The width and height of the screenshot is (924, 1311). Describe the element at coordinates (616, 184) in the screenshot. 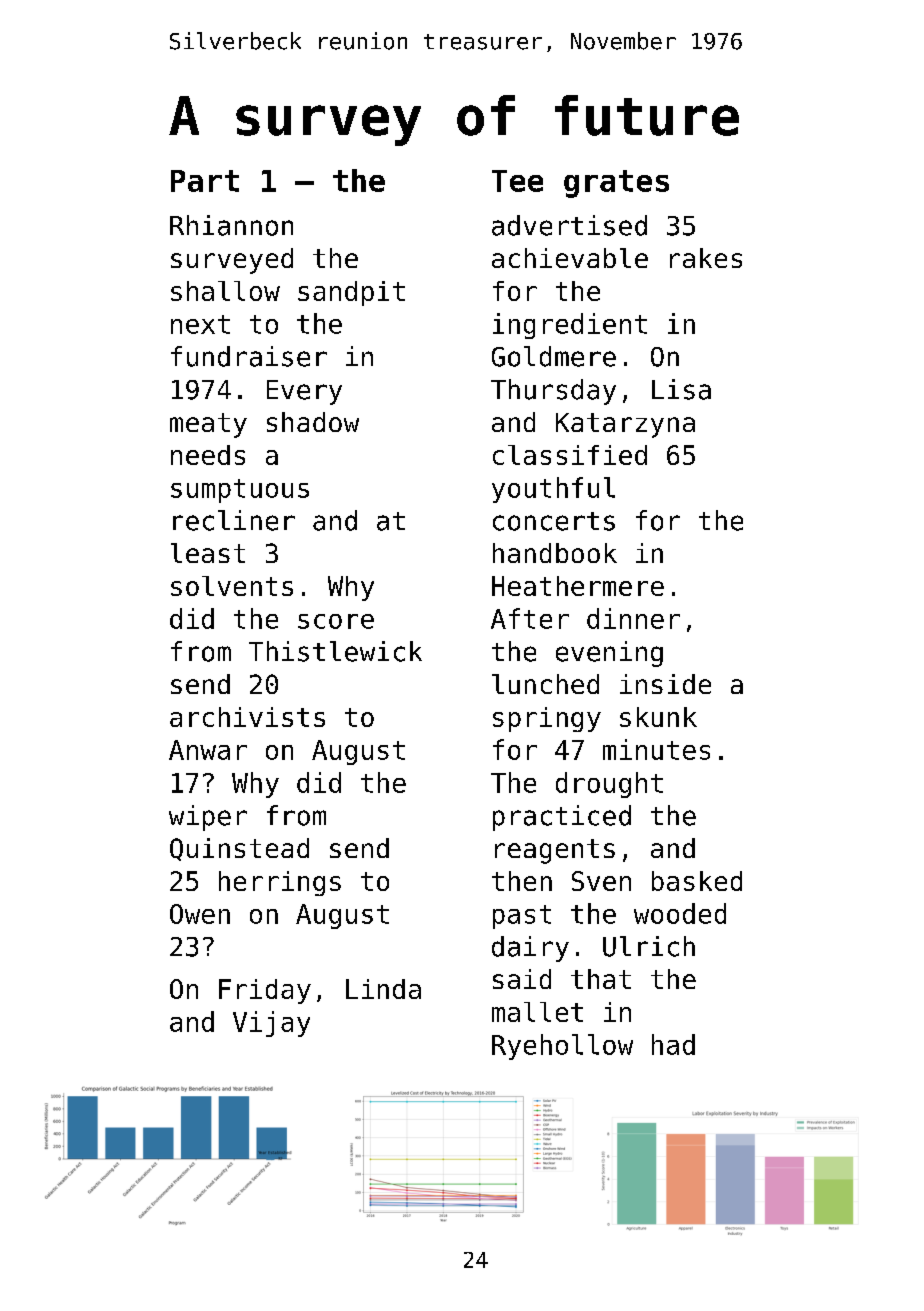

I see `grates` at that location.
